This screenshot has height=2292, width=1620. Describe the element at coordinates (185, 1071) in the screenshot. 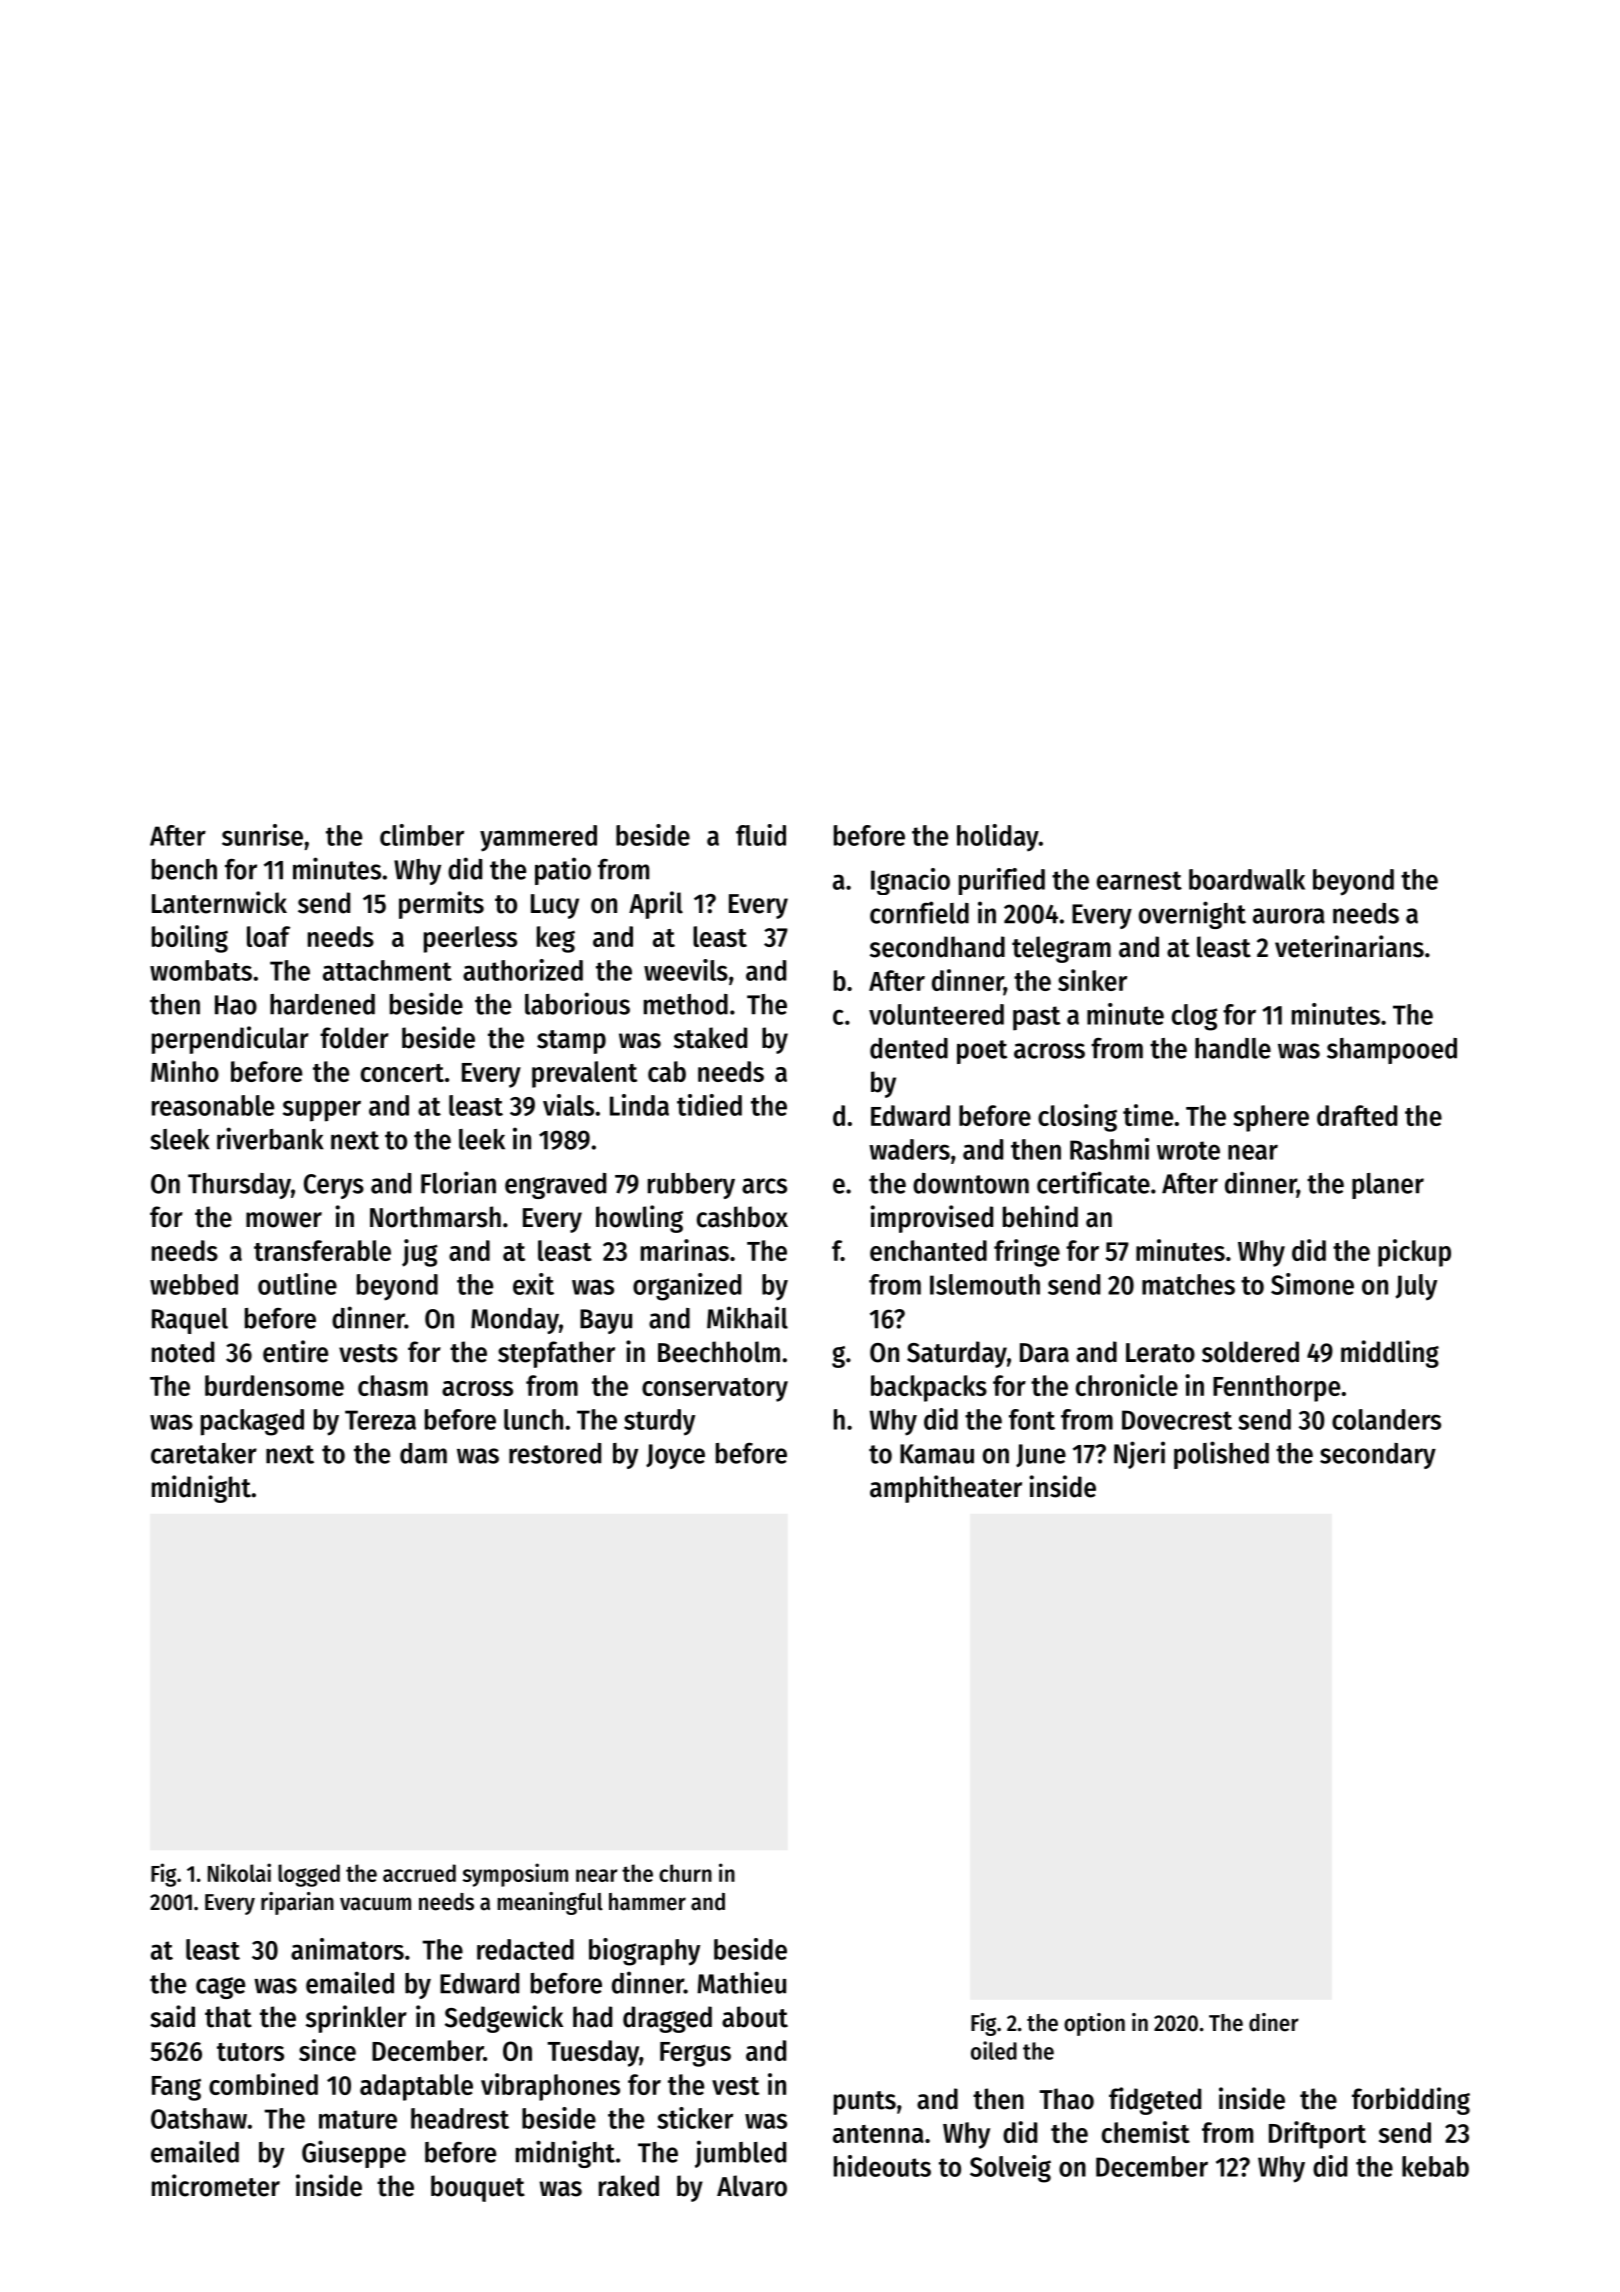

I see `Minho` at that location.
